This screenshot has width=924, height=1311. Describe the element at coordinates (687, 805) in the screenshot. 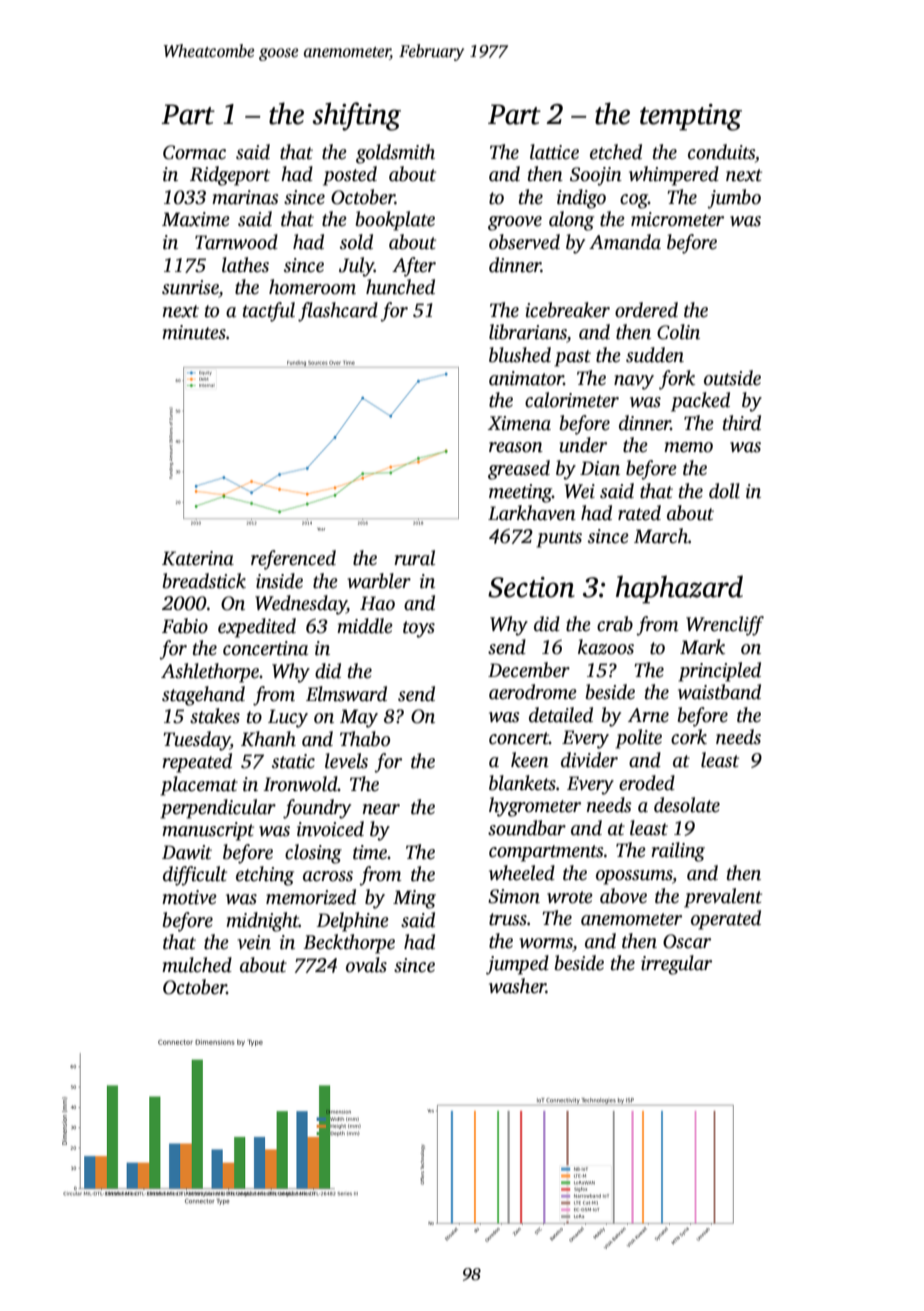

I see `desolate` at that location.
